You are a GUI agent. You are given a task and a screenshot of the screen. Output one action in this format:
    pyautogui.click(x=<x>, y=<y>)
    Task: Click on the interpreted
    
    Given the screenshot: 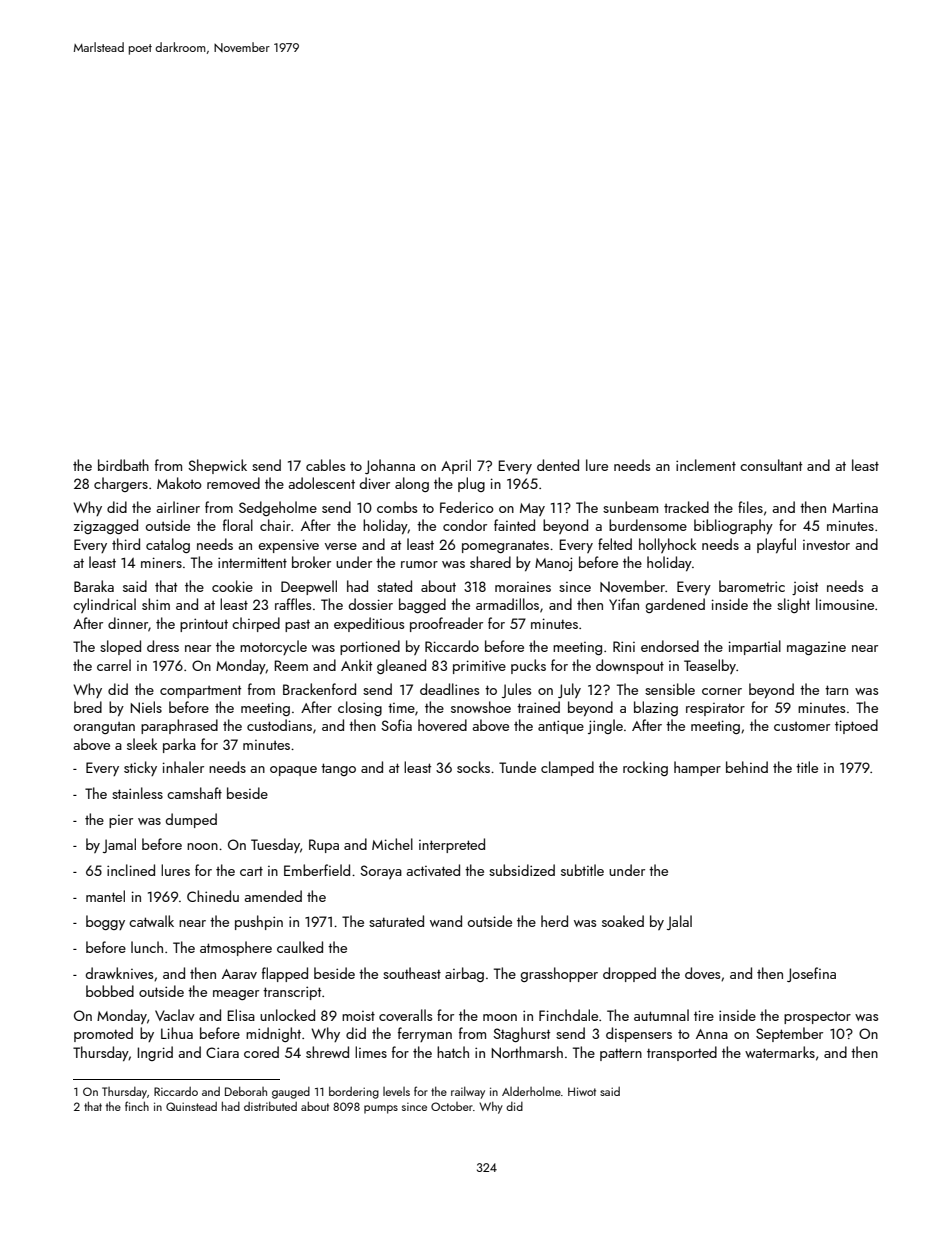 What is the action you would take?
    pyautogui.click(x=452, y=845)
